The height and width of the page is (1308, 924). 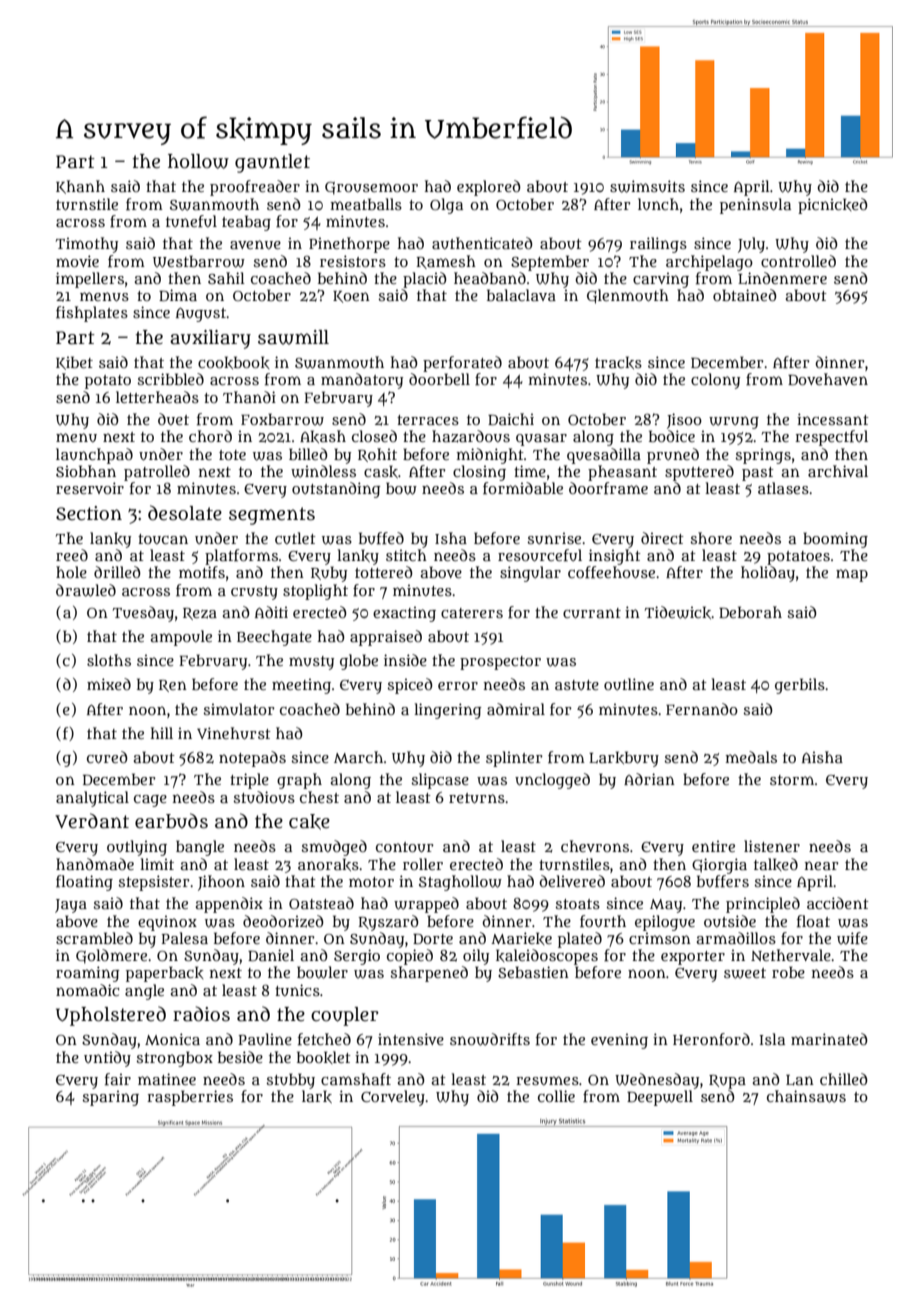 I want to click on Kibet, so click(x=74, y=363).
